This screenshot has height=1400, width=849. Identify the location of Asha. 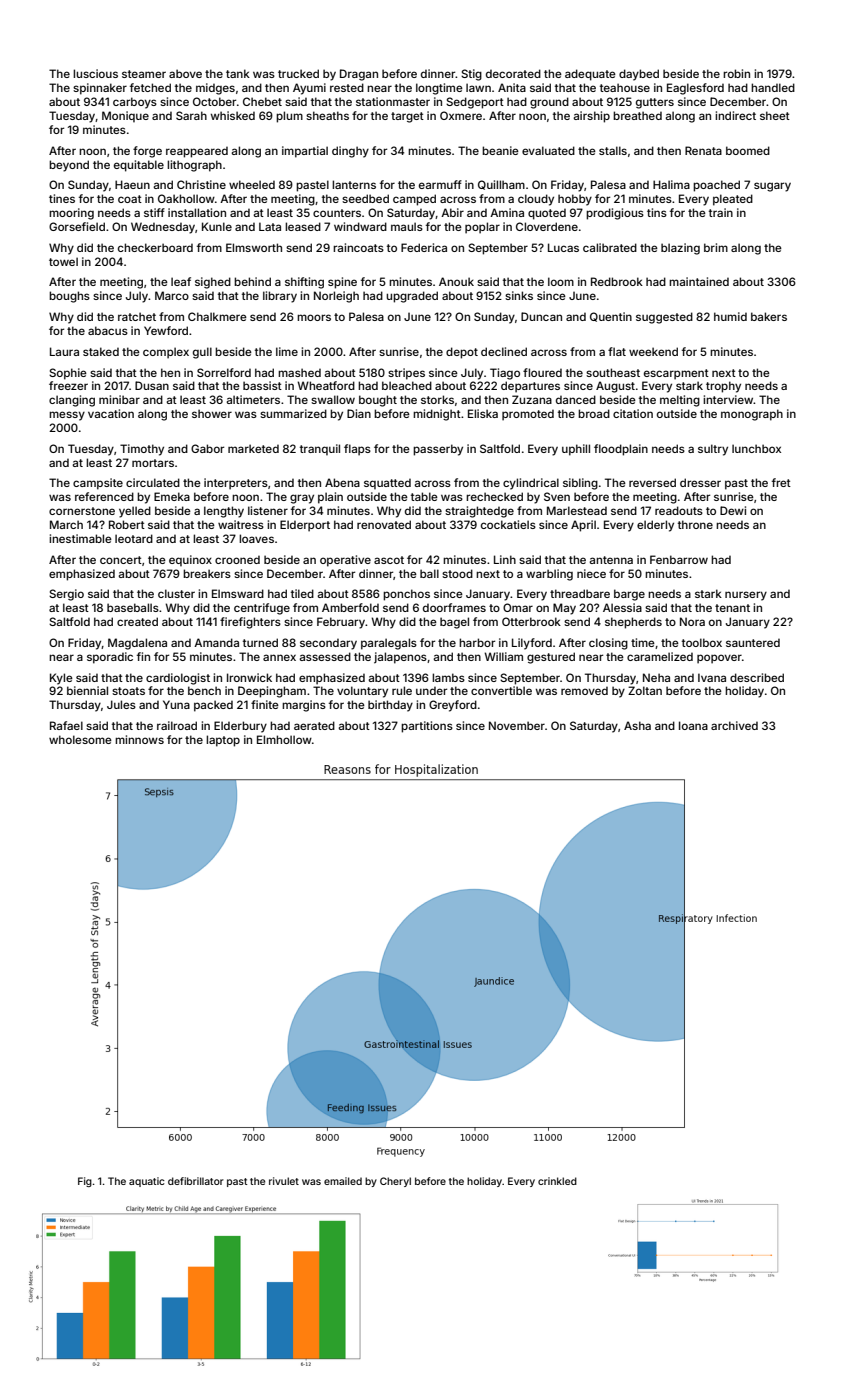
(637, 725).
